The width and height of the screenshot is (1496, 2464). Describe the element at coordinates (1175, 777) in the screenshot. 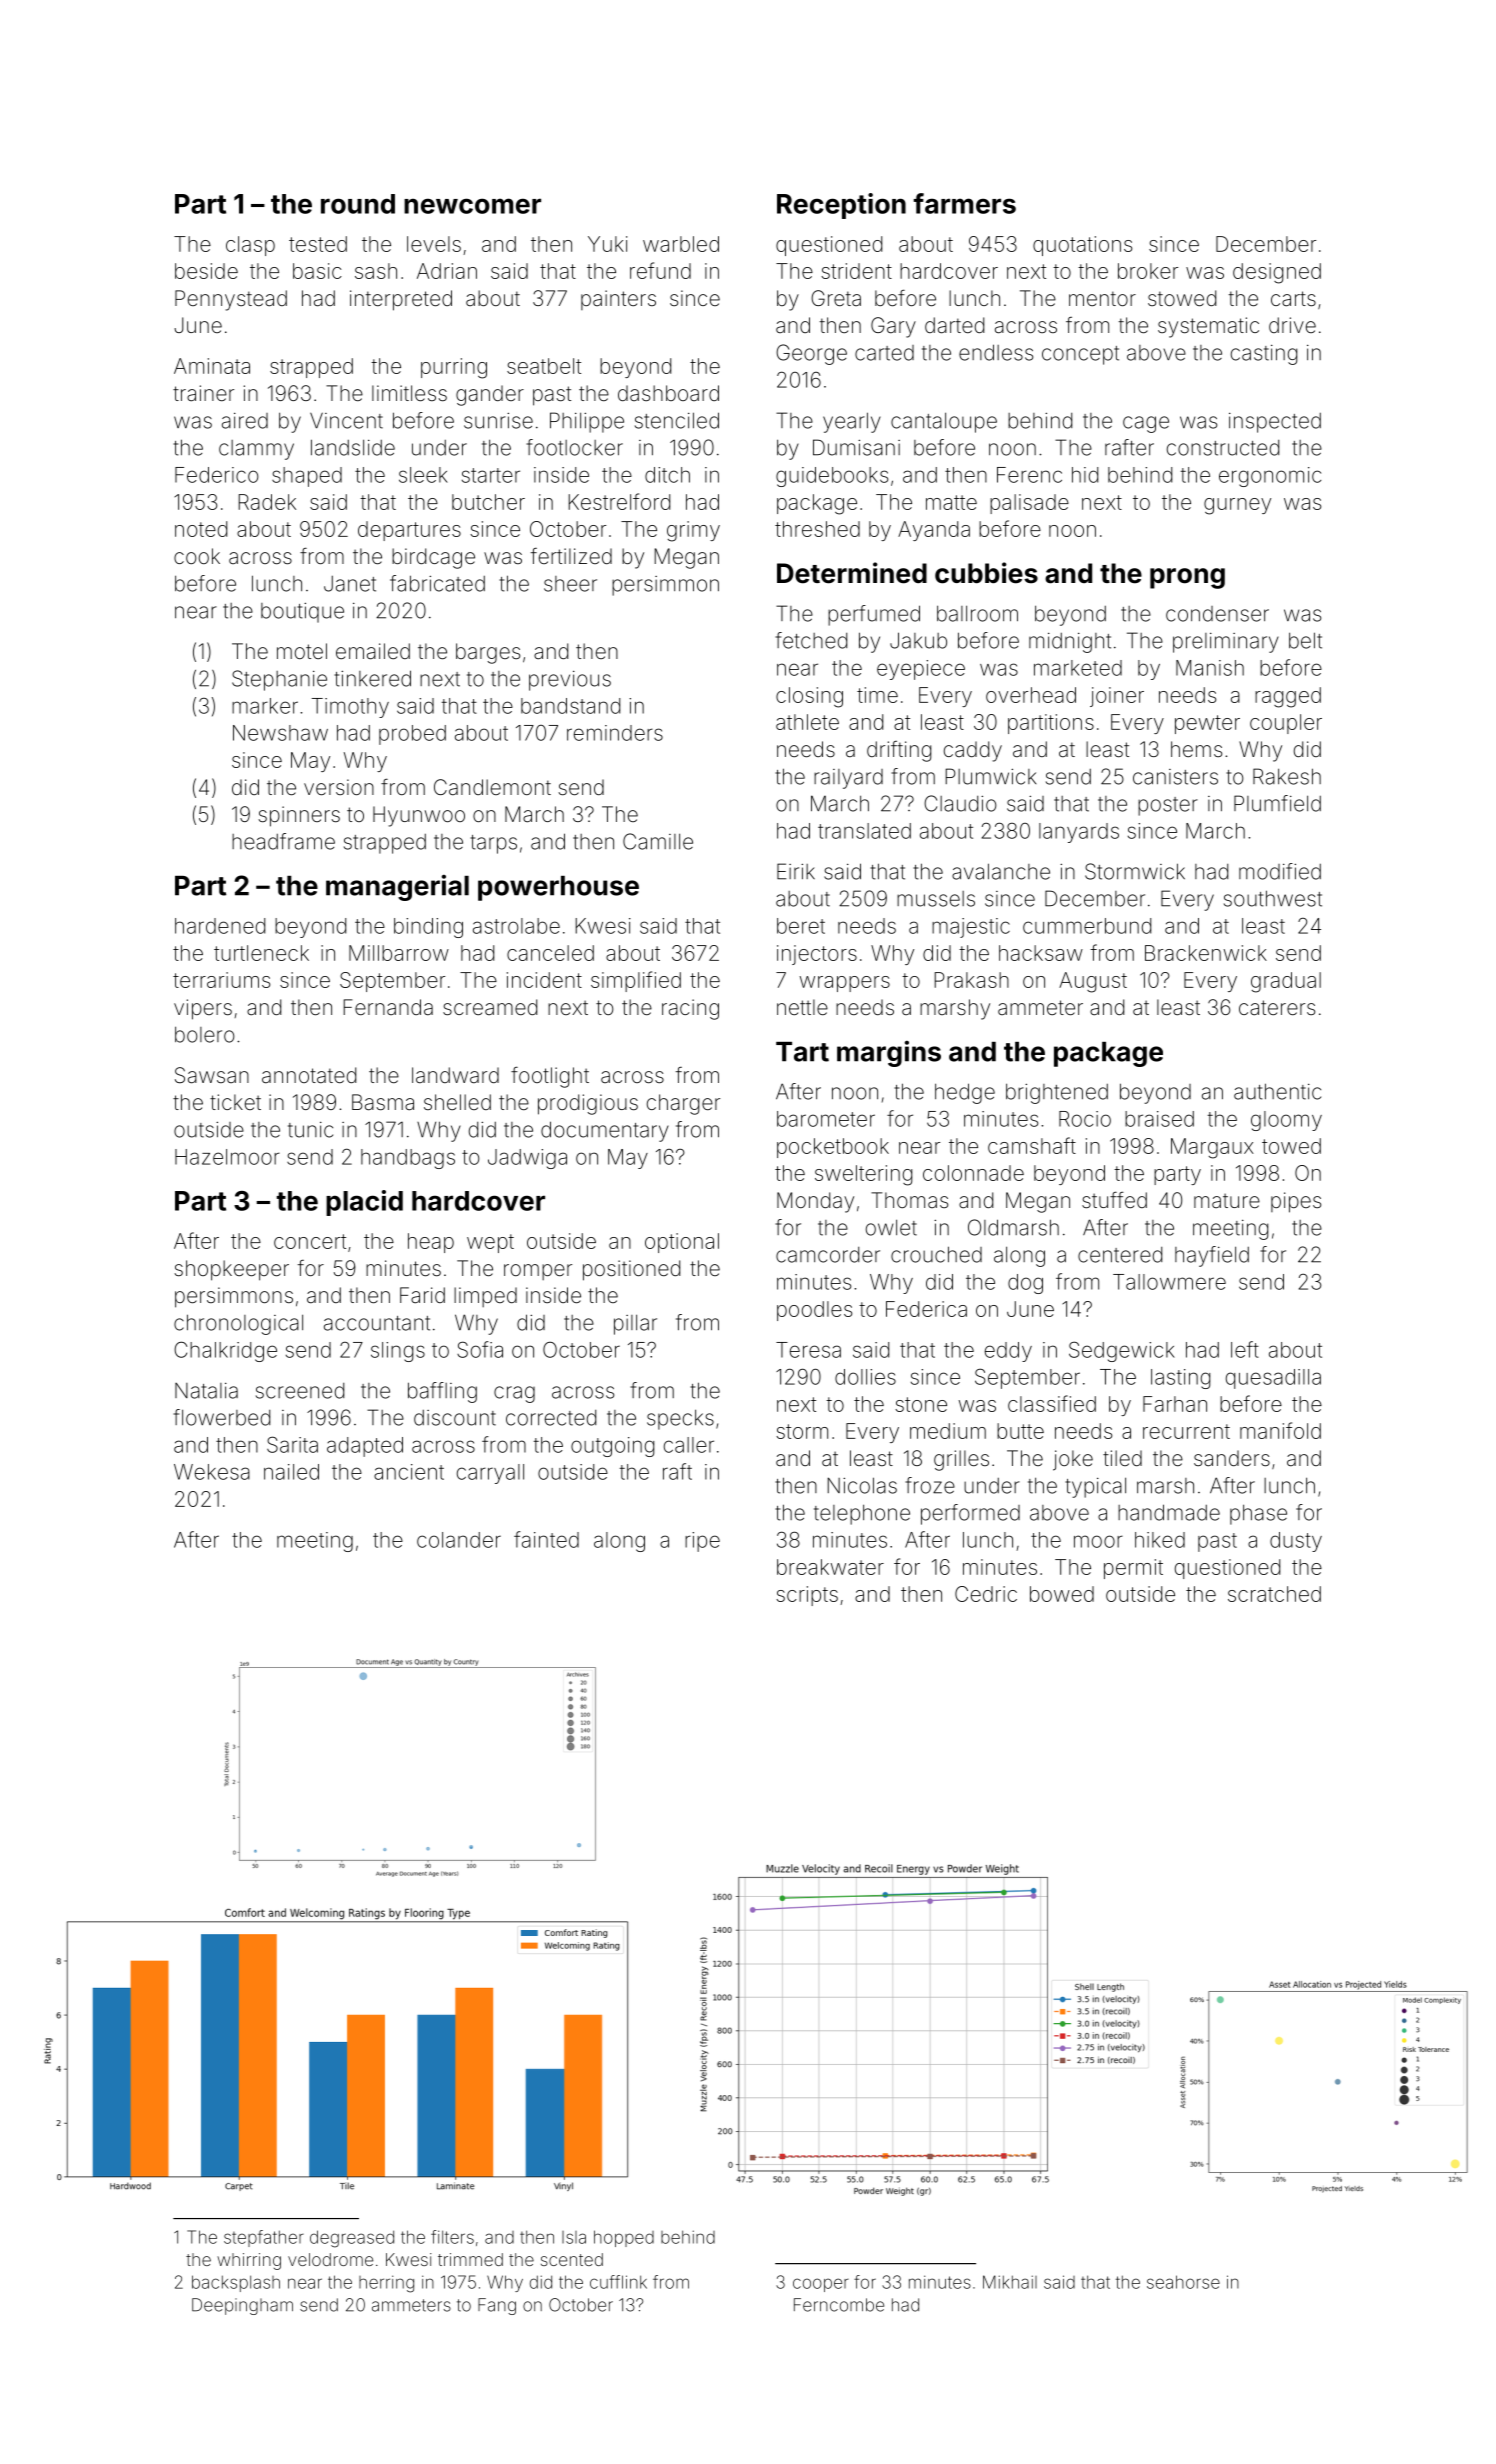

I see `canisters` at that location.
